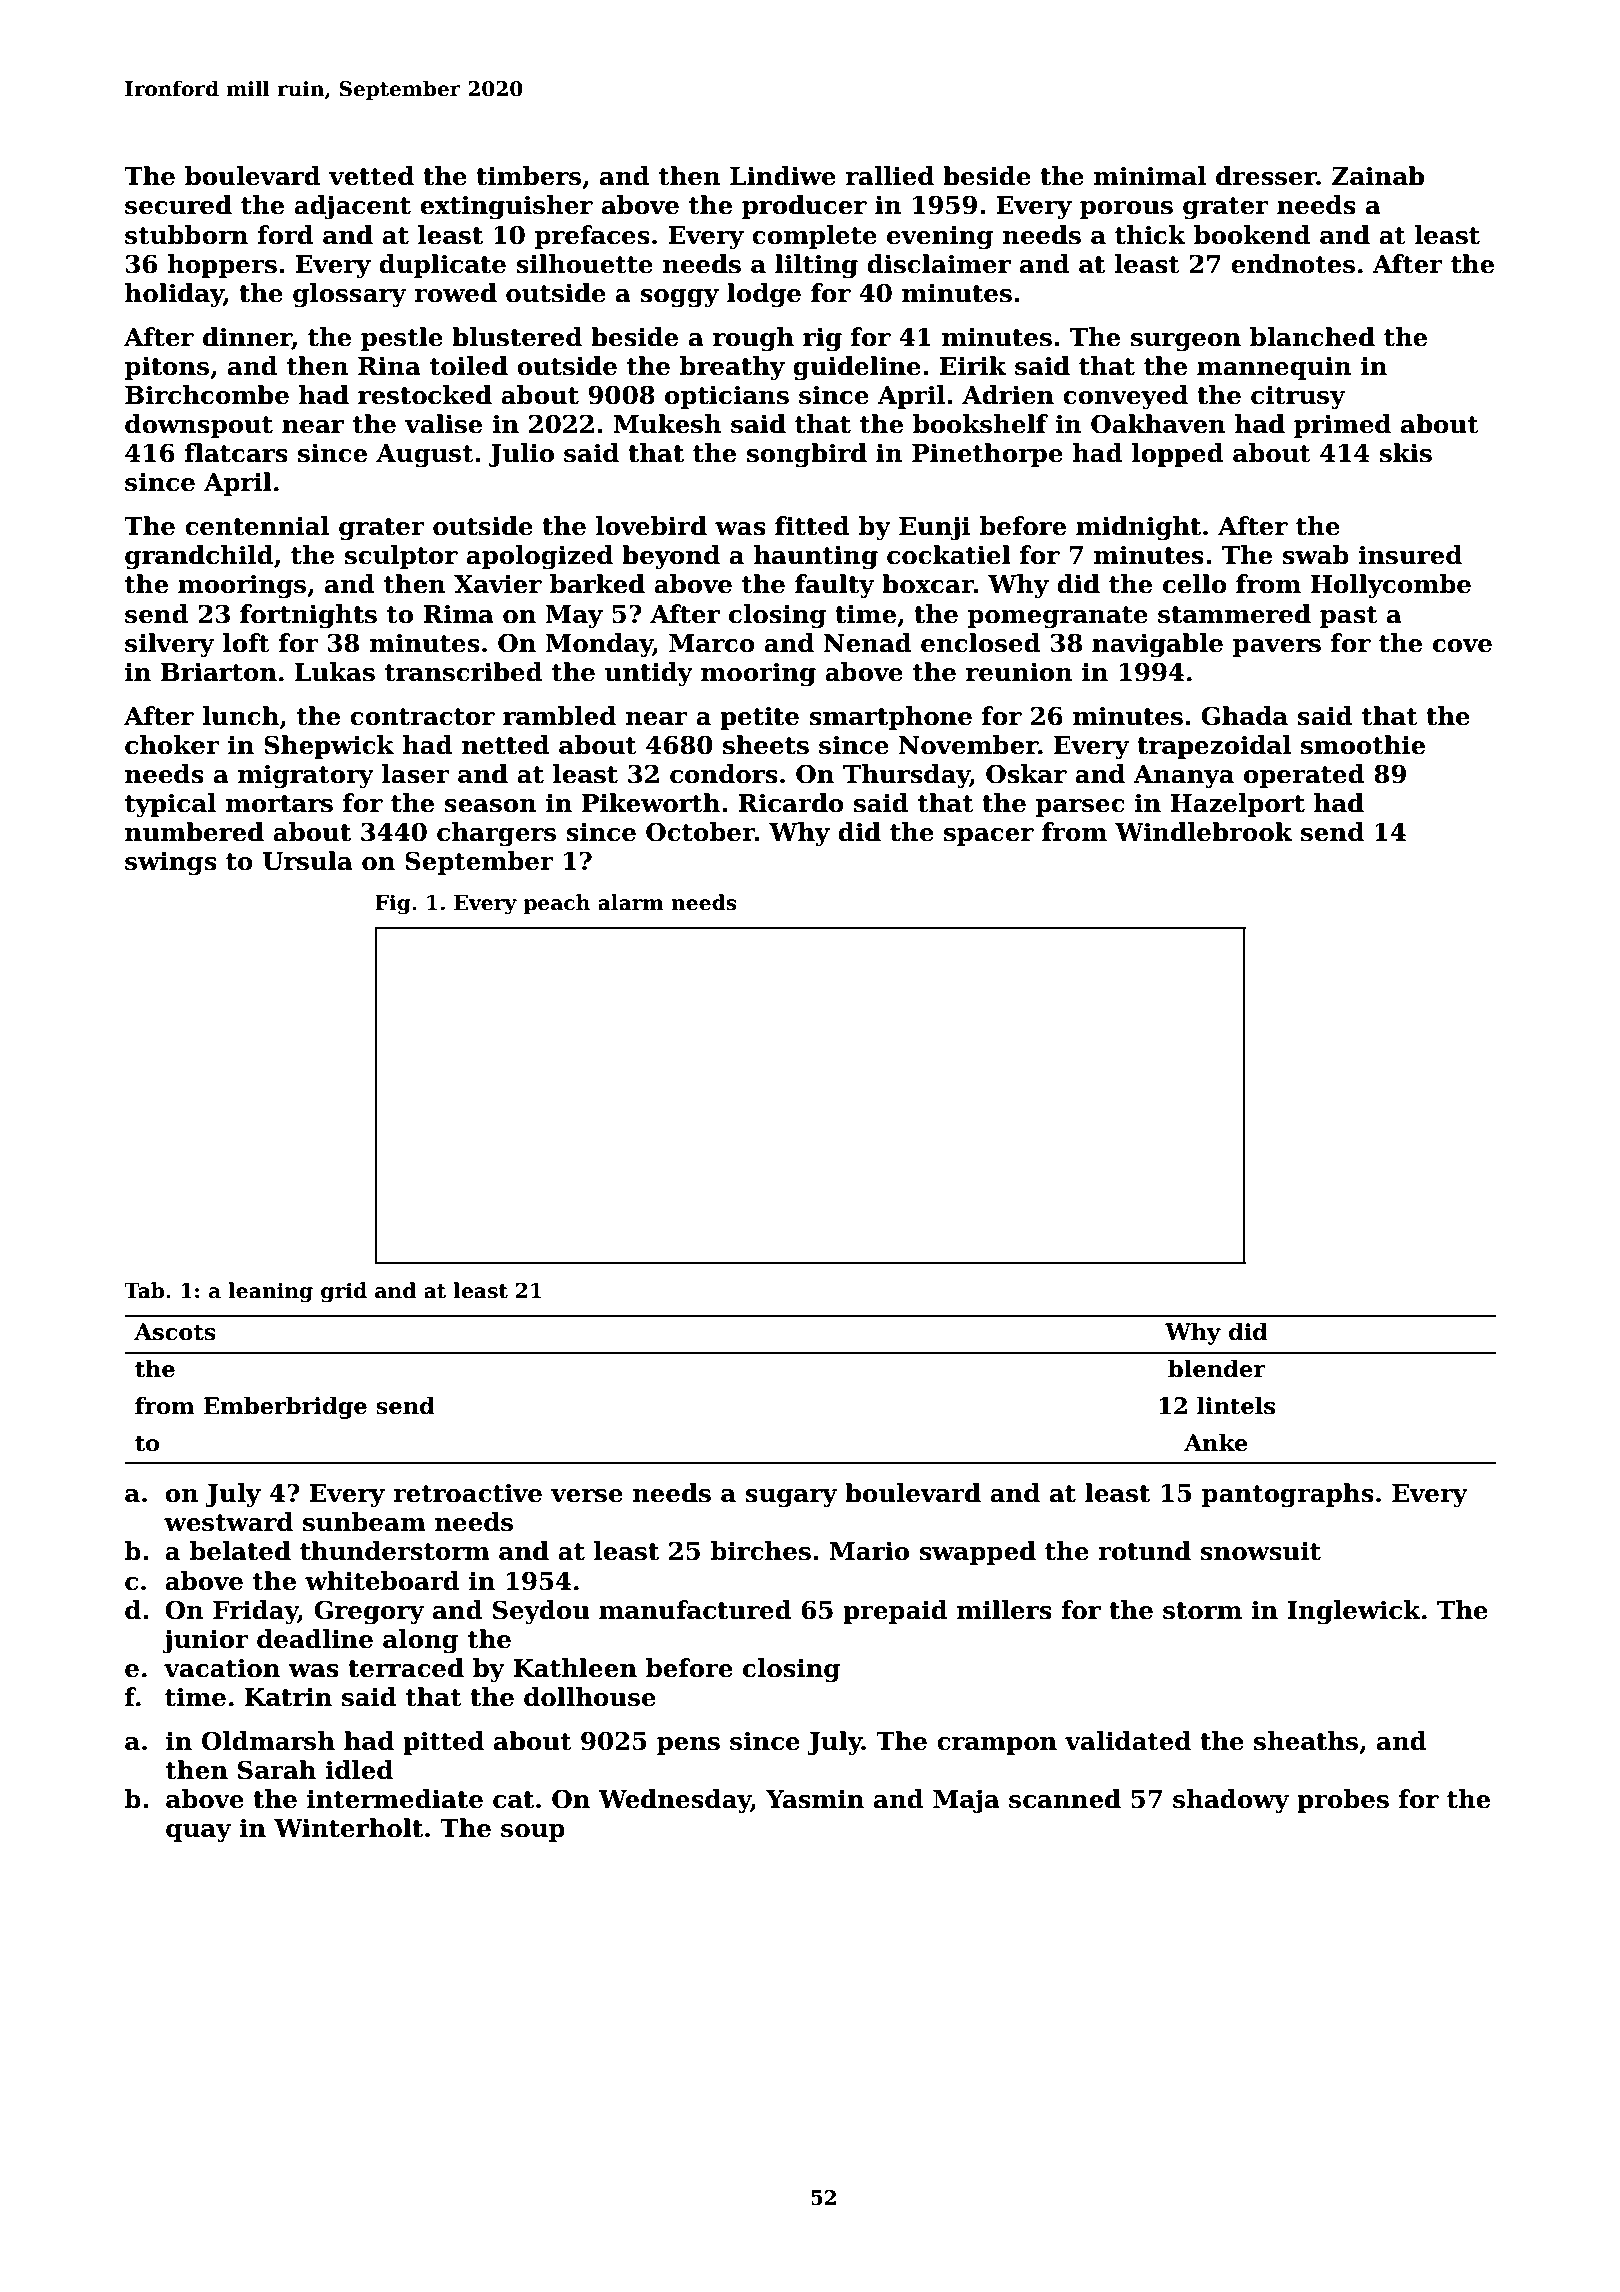  What do you see at coordinates (1462, 646) in the document?
I see `cove` at bounding box center [1462, 646].
